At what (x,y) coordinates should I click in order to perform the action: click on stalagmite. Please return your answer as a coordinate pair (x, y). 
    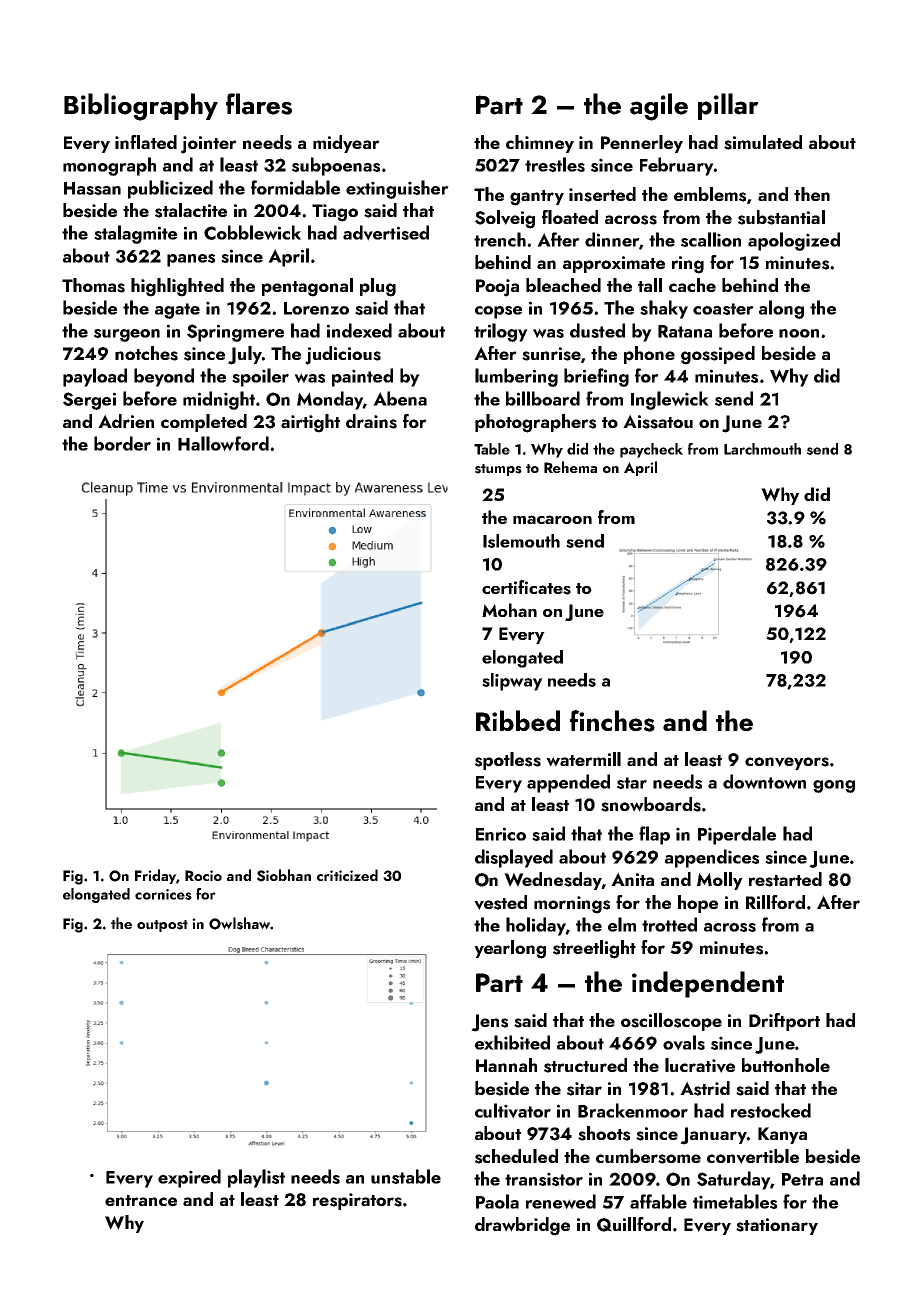
    Looking at the image, I should click on (135, 234).
